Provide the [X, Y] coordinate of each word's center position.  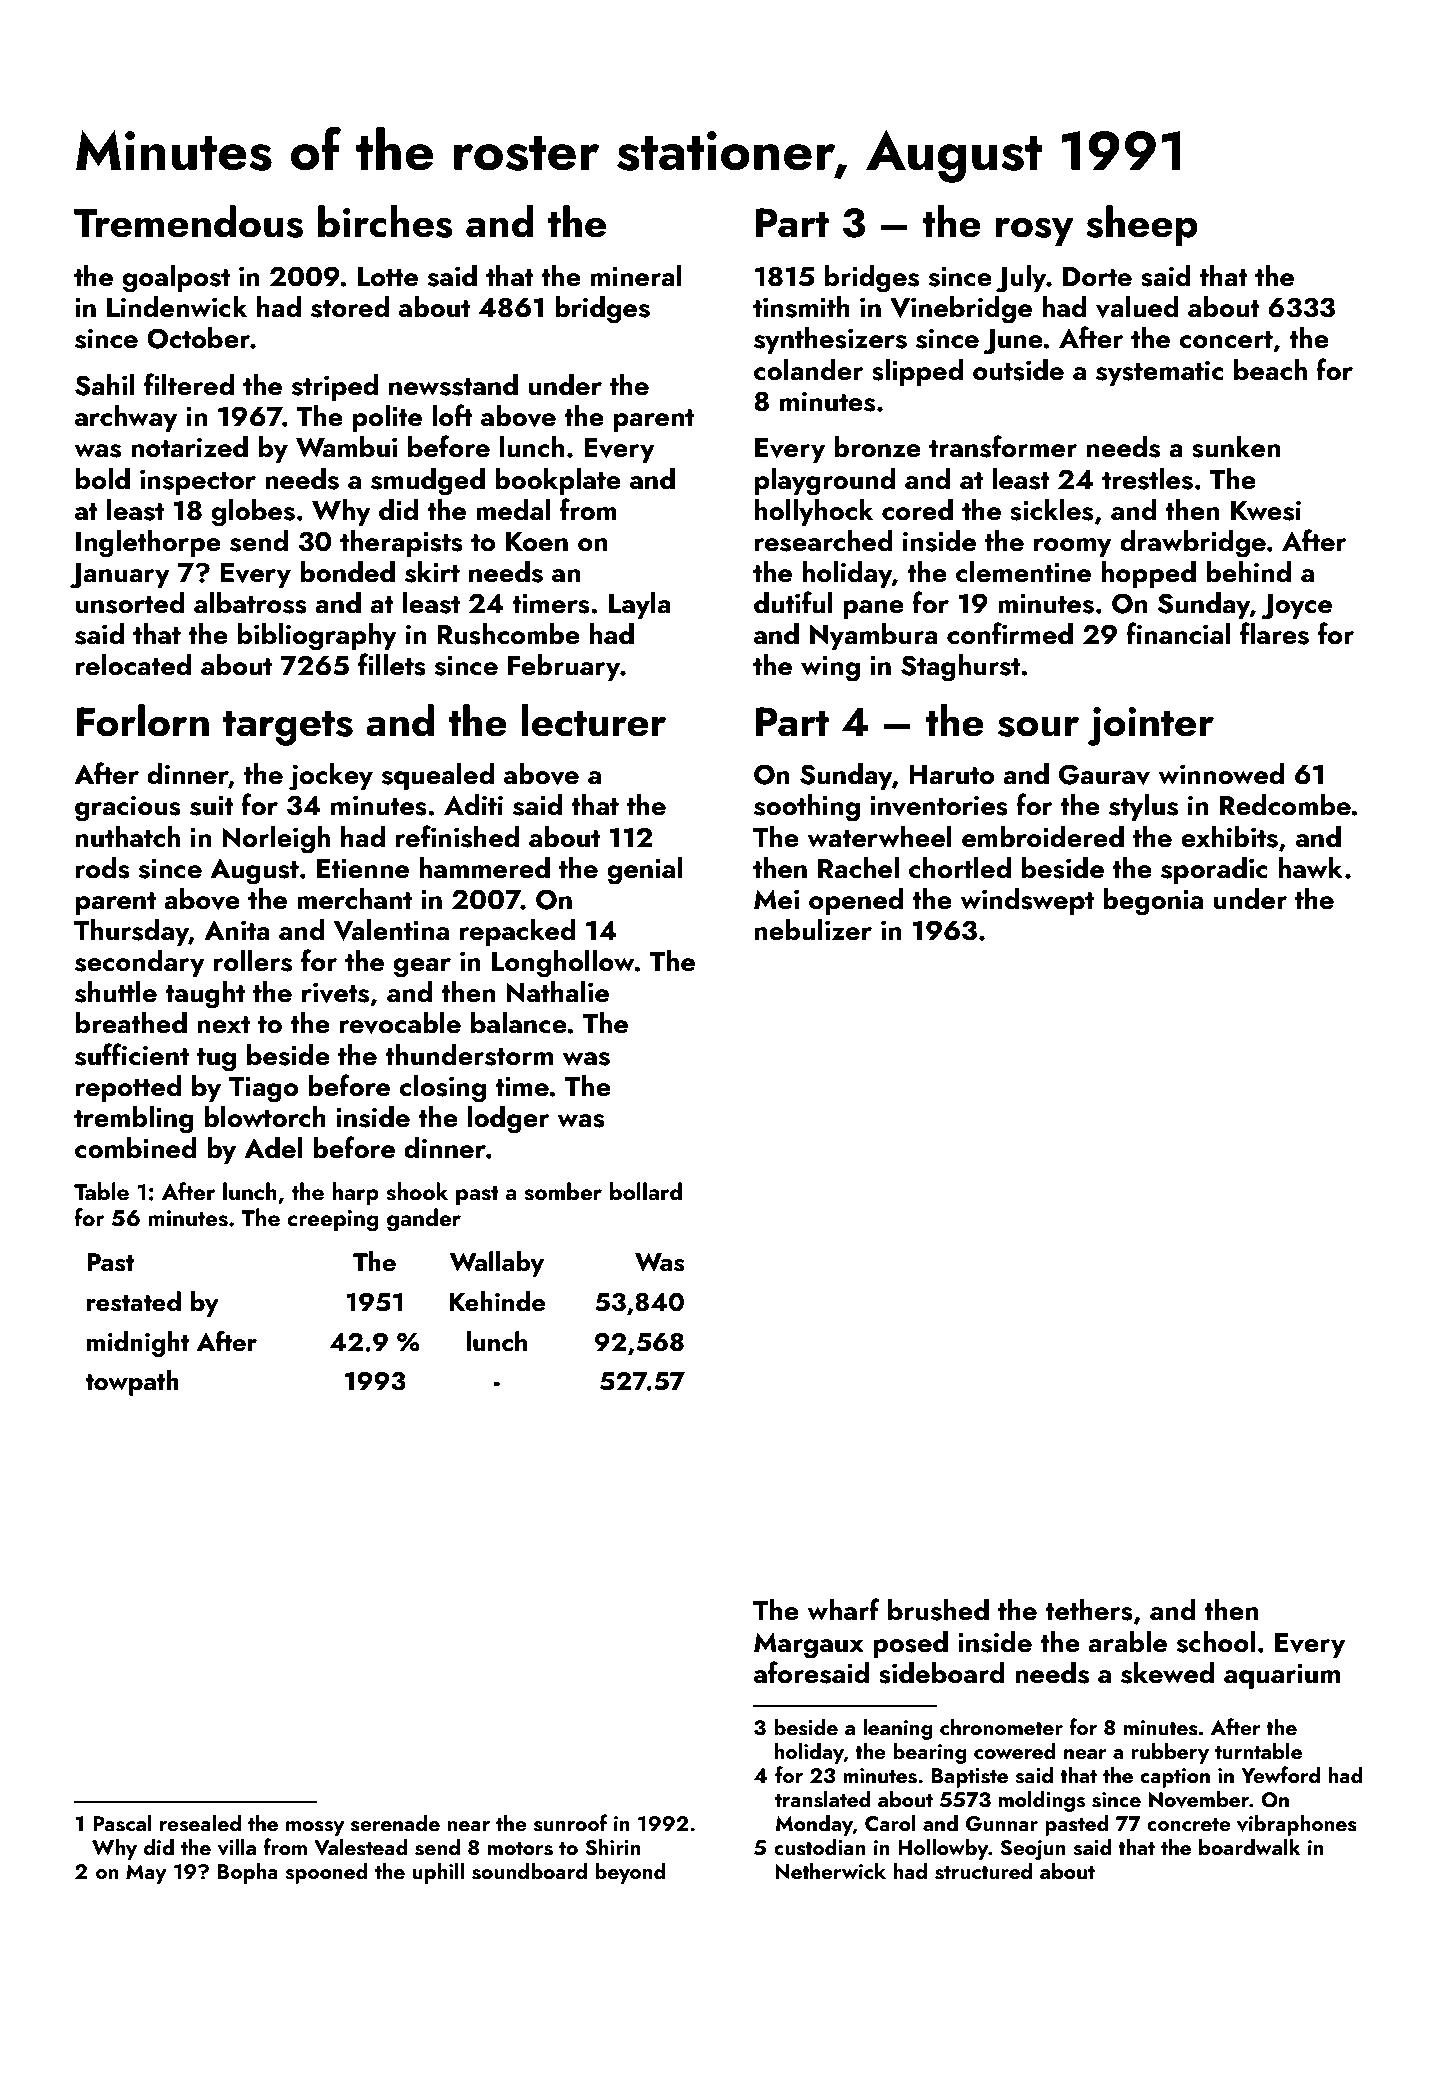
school [1216, 1642]
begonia [1153, 902]
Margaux [809, 1645]
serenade [395, 1823]
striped [335, 387]
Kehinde [497, 1301]
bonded [347, 572]
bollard [646, 1191]
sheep [1142, 225]
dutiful [793, 602]
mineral [636, 276]
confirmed [1010, 633]
